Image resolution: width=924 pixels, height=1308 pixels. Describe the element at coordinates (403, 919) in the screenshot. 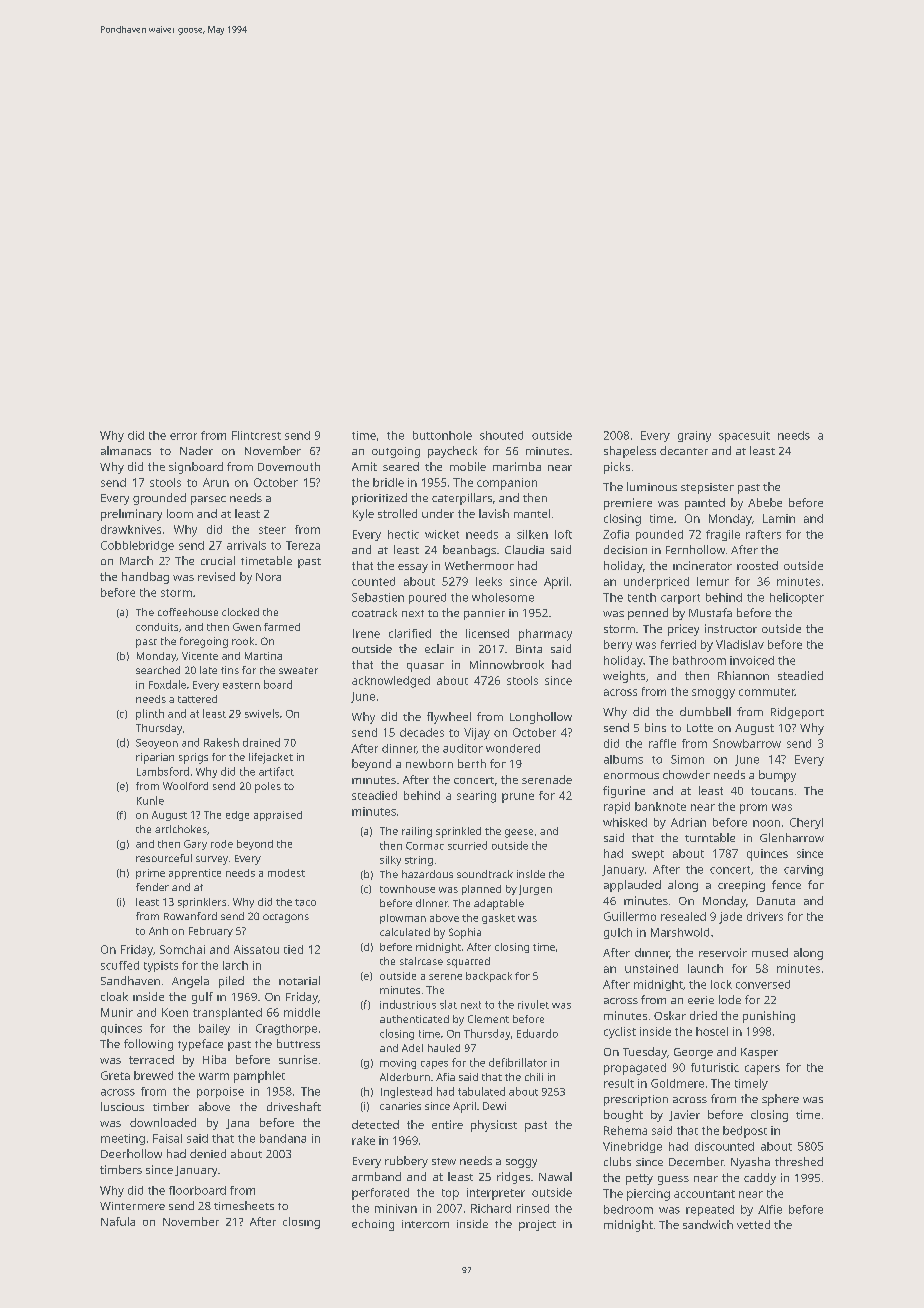

I see `plowman` at that location.
